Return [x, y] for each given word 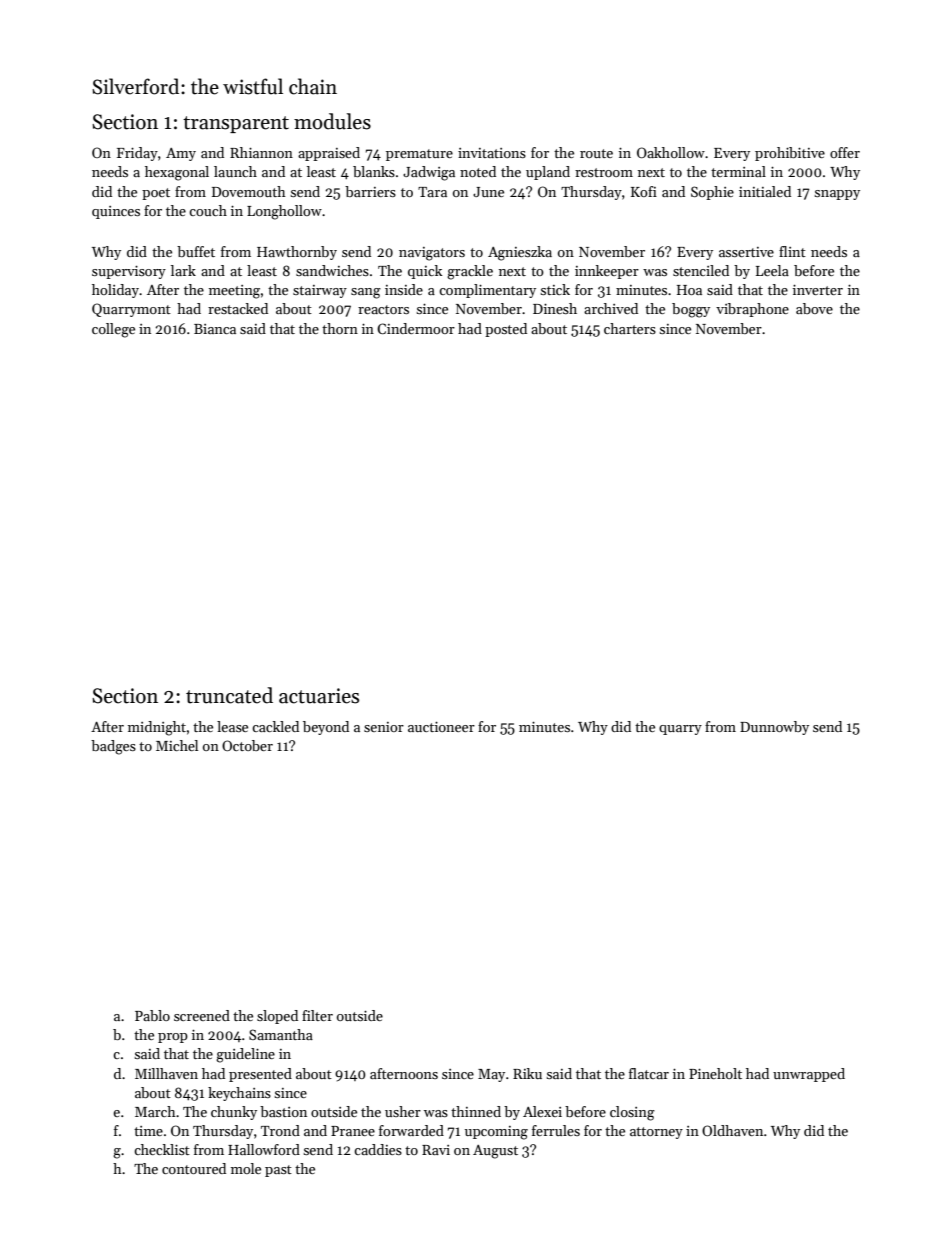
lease [232, 726]
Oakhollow [671, 152]
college [113, 330]
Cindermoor [416, 328]
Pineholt [715, 1073]
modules [332, 121]
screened [202, 1015]
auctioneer [441, 727]
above [814, 308]
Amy [181, 154]
